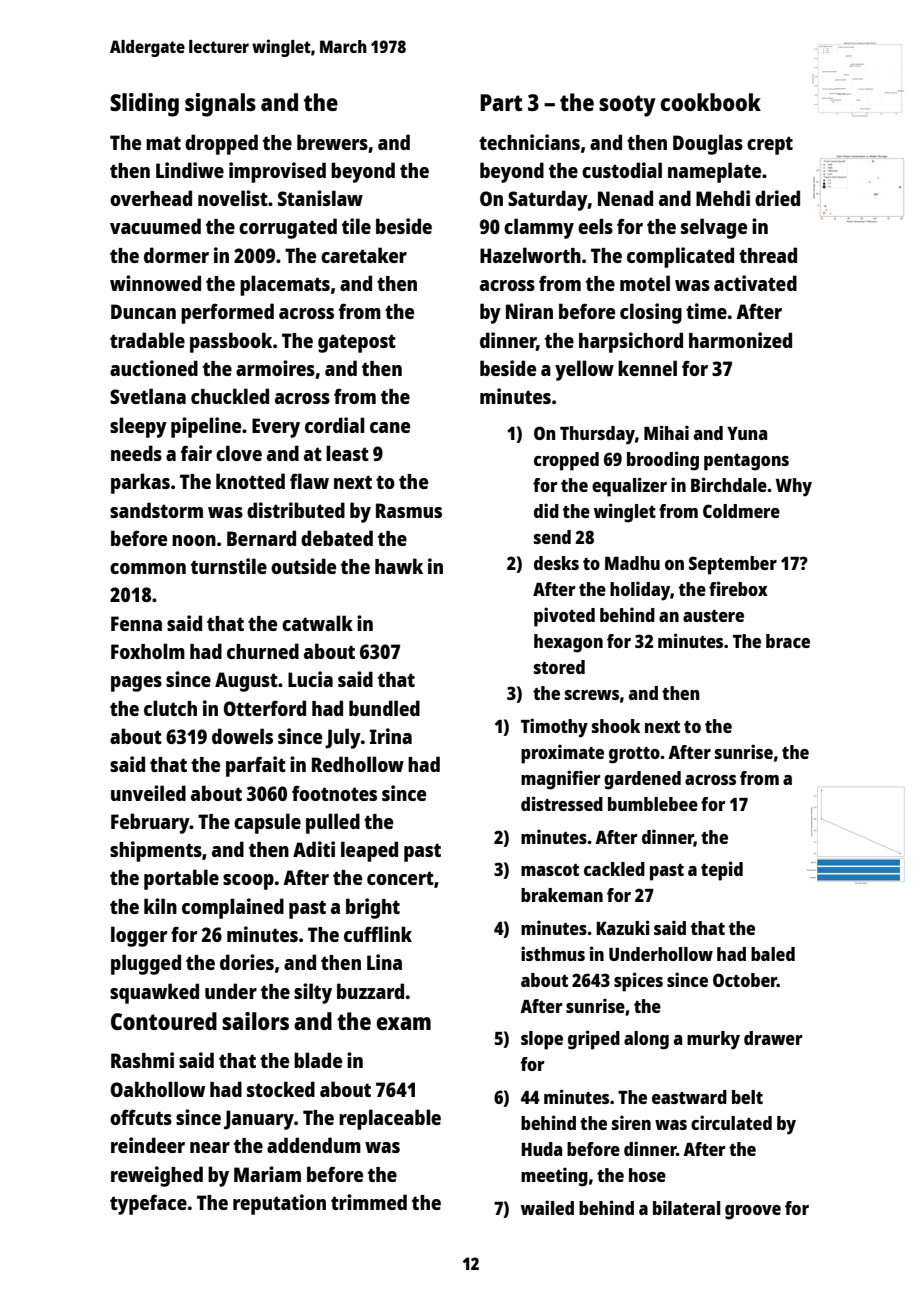 This screenshot has width=924, height=1314. What do you see at coordinates (777, 198) in the screenshot?
I see `dried` at bounding box center [777, 198].
